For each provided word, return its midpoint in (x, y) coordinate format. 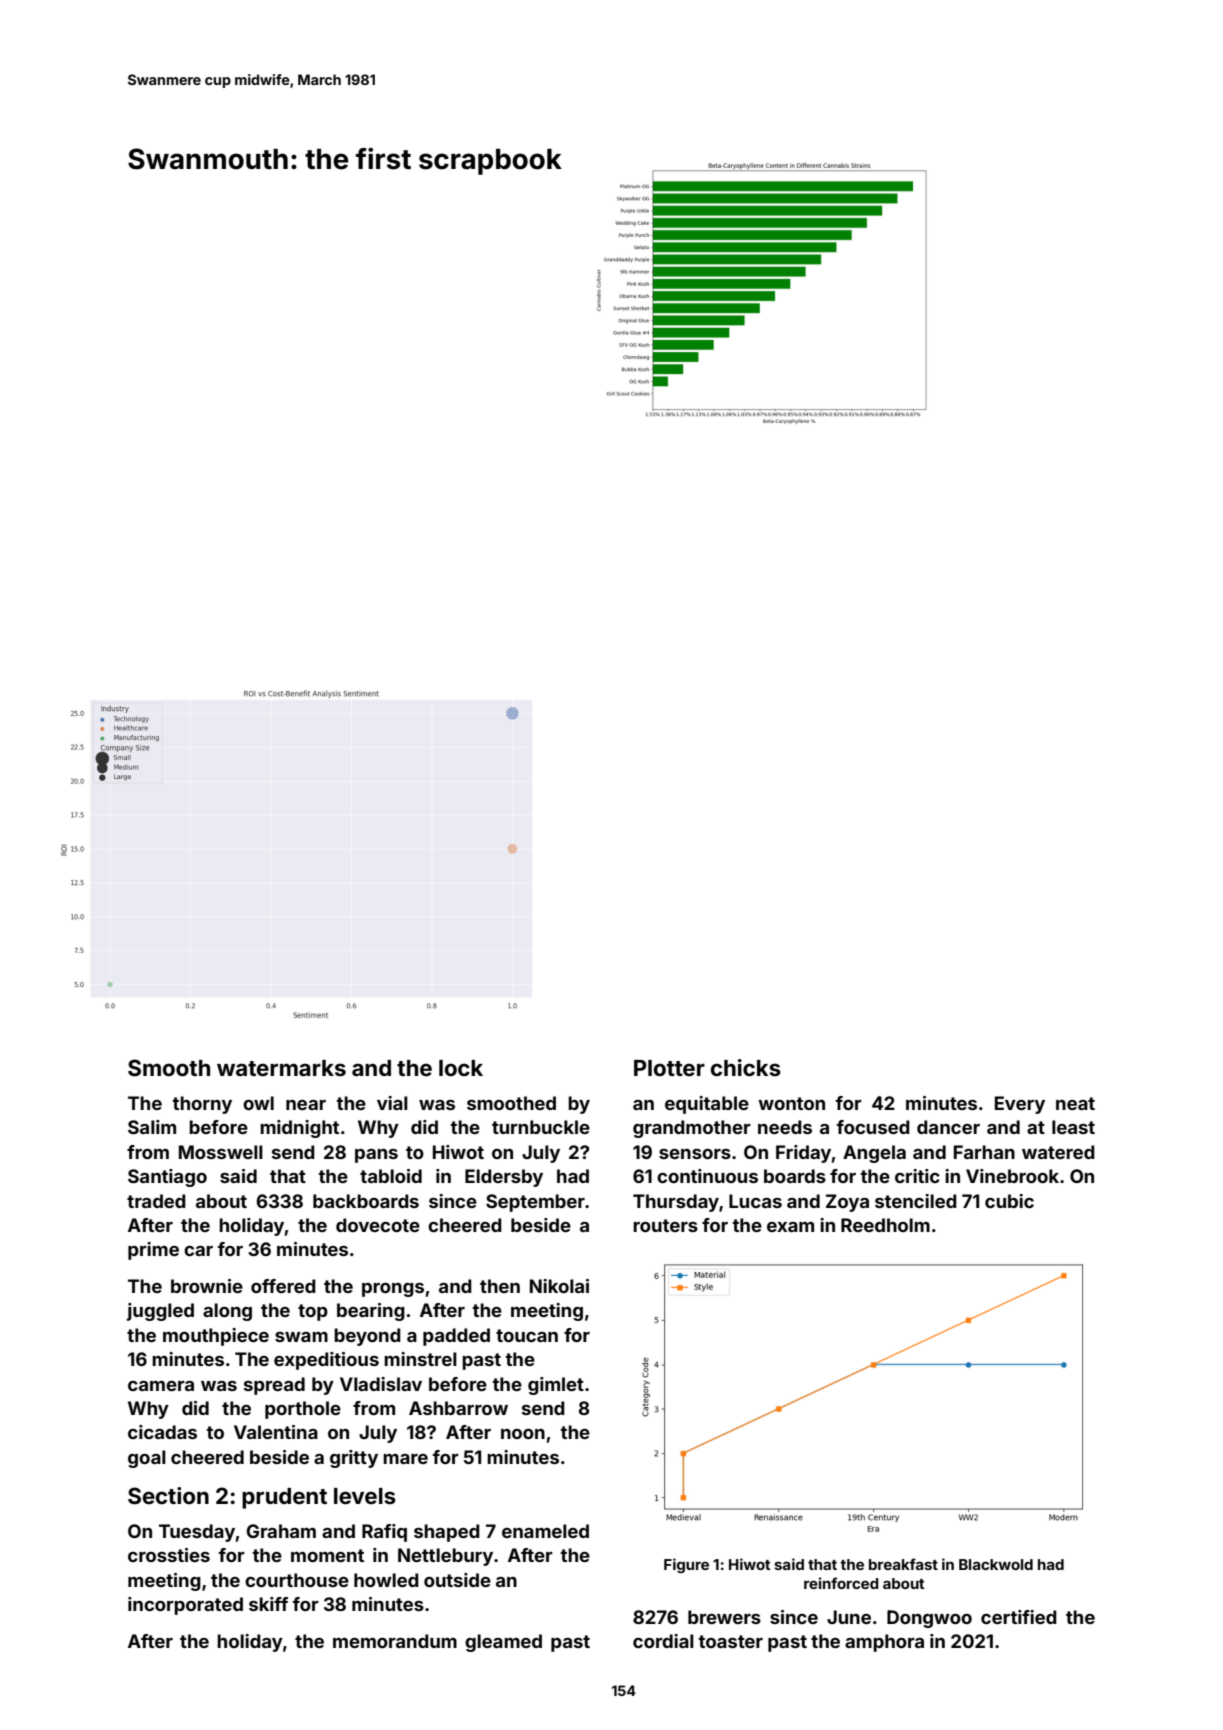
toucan (527, 1335)
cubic (1009, 1201)
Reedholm (885, 1225)
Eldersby (504, 1178)
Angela (874, 1154)
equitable (707, 1105)
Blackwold (996, 1564)
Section (168, 1496)
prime (153, 1251)
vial (392, 1103)
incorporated (185, 1606)
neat (1075, 1103)
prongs (393, 1290)
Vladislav (381, 1384)
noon (523, 1434)
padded (456, 1337)
